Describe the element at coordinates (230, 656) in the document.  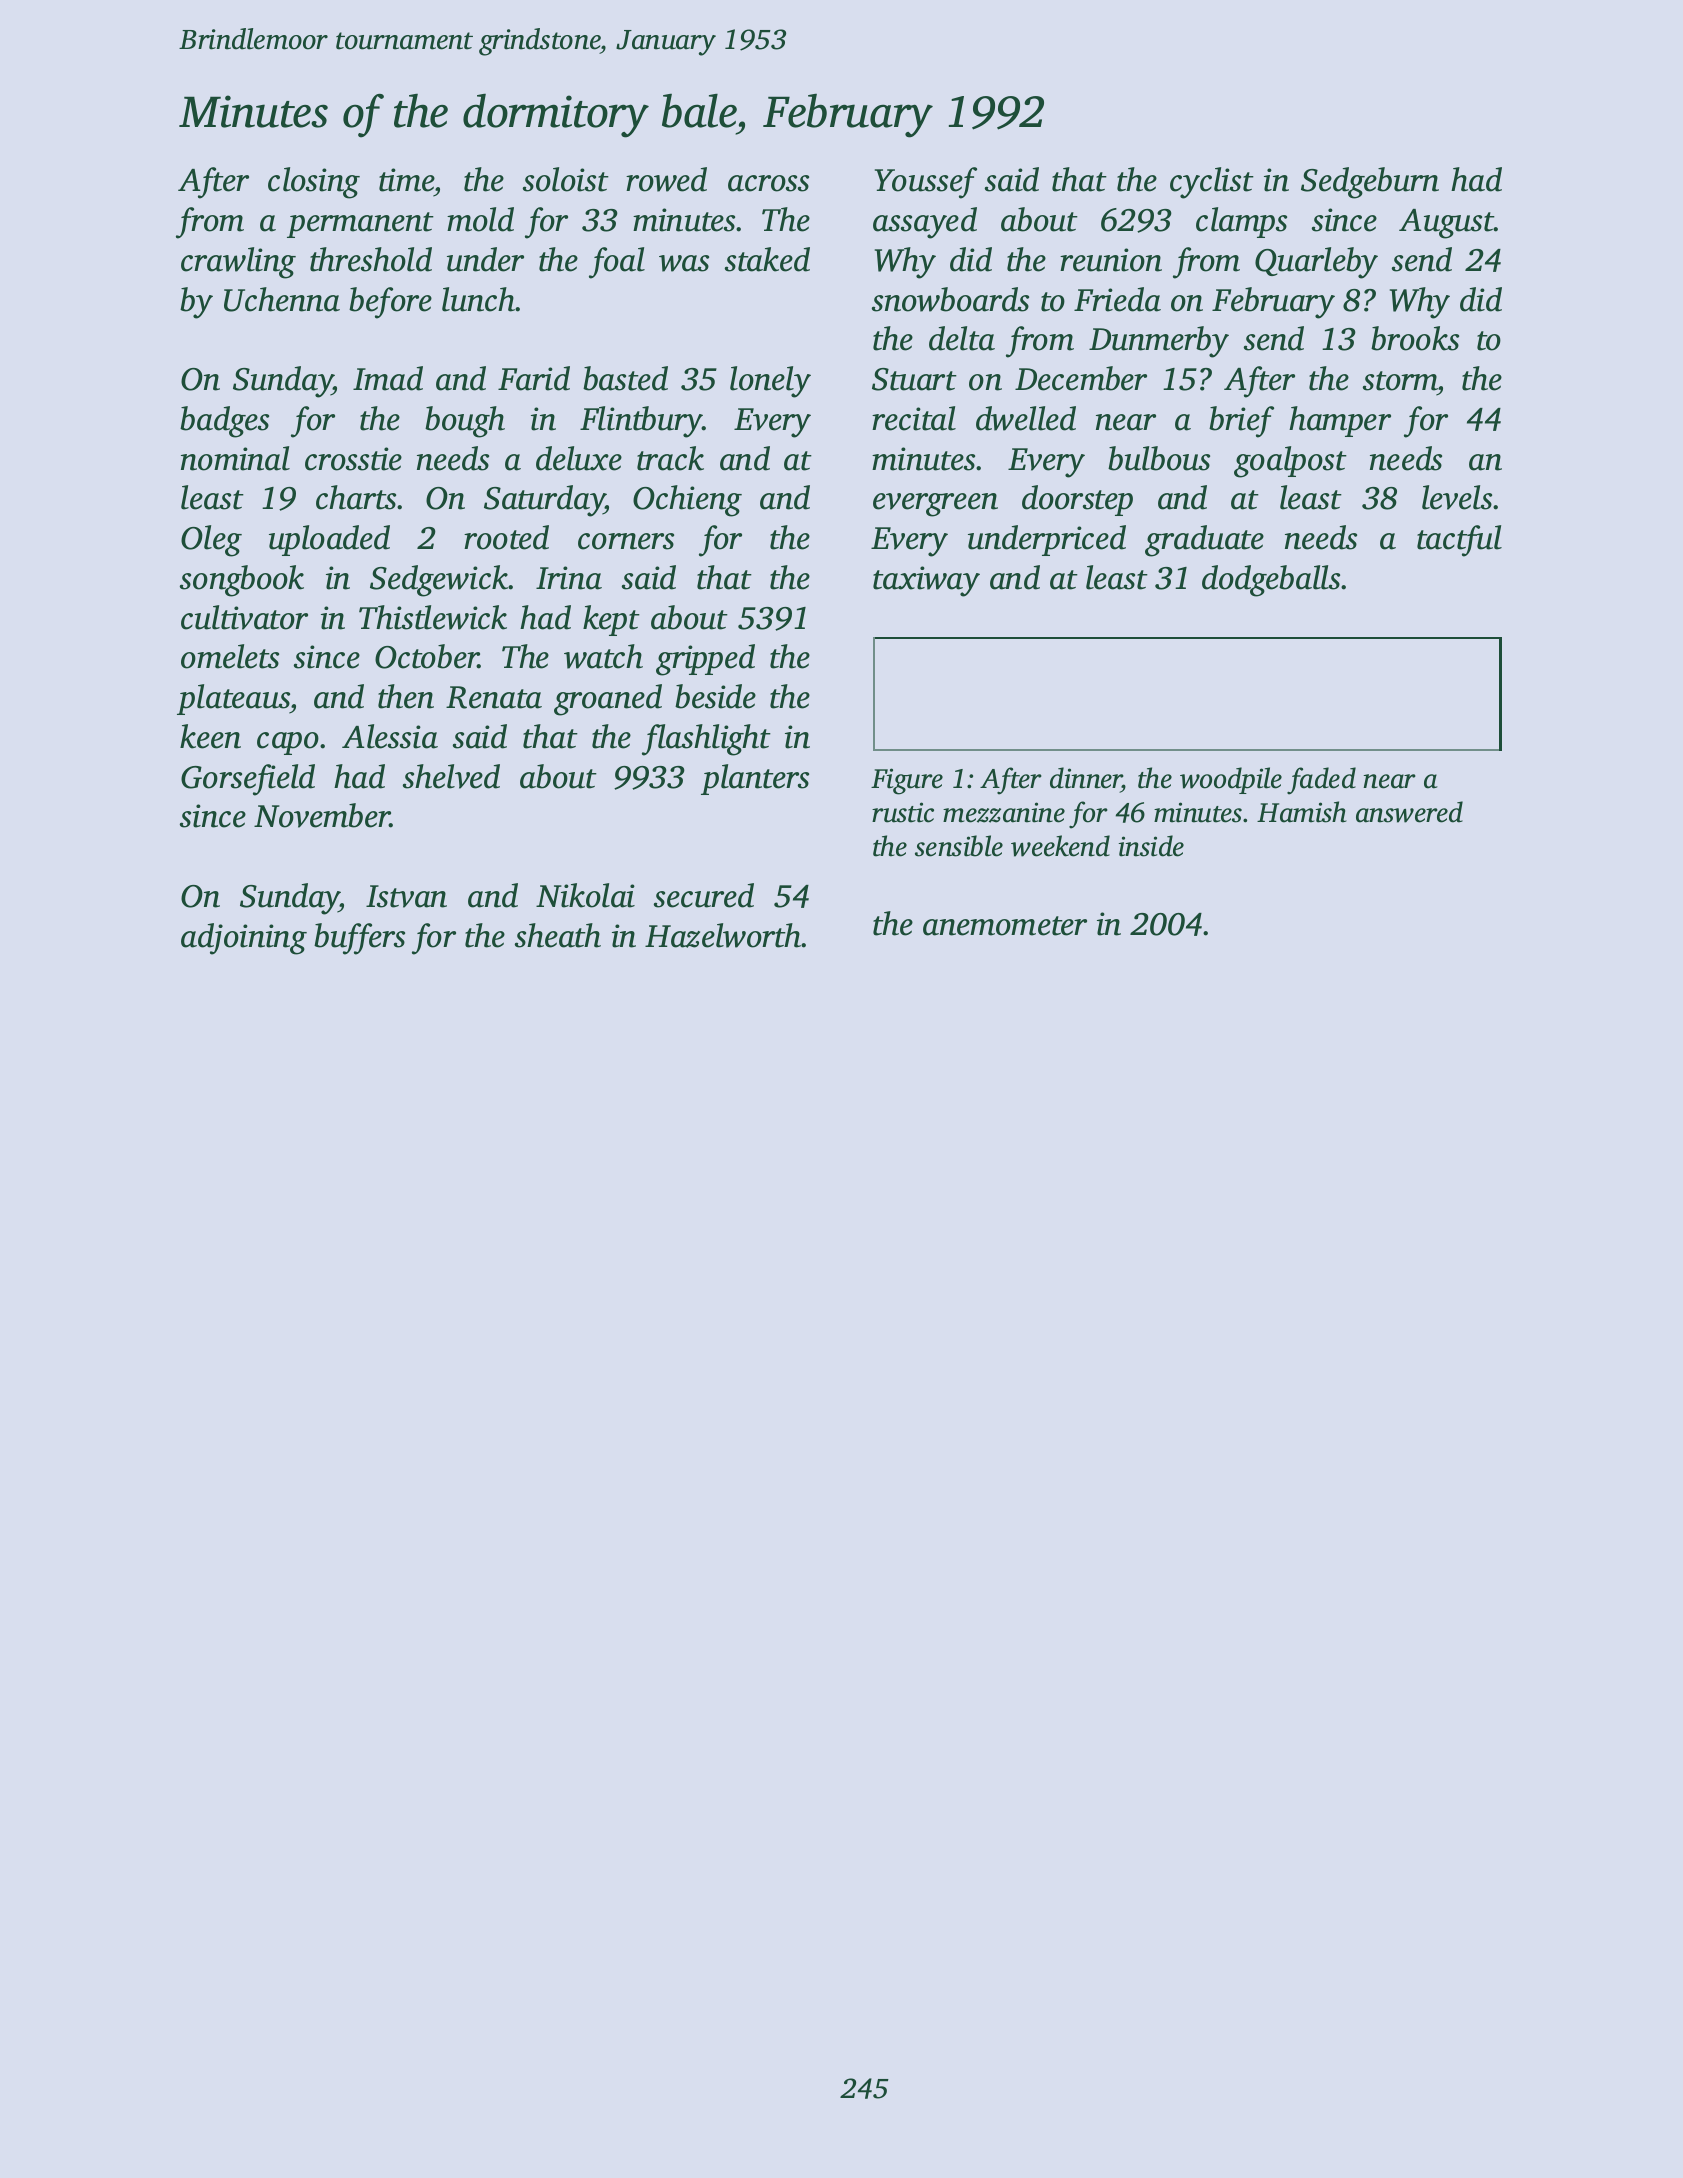
I see `omelets` at that location.
